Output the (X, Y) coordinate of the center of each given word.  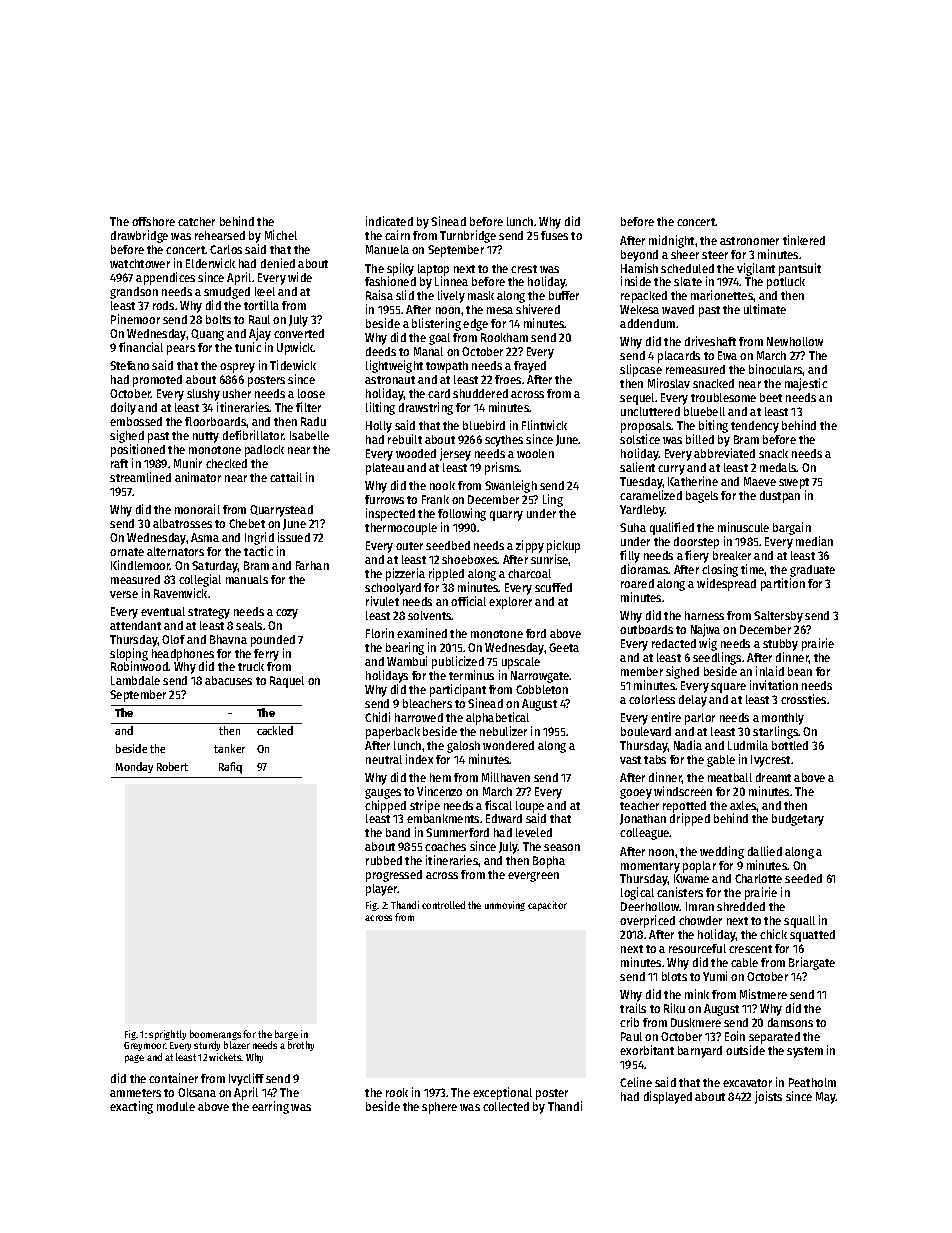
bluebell (704, 411)
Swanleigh (511, 486)
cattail (286, 477)
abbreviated (724, 453)
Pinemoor (135, 319)
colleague (645, 834)
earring (270, 1107)
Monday (134, 767)
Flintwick (544, 425)
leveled (534, 832)
